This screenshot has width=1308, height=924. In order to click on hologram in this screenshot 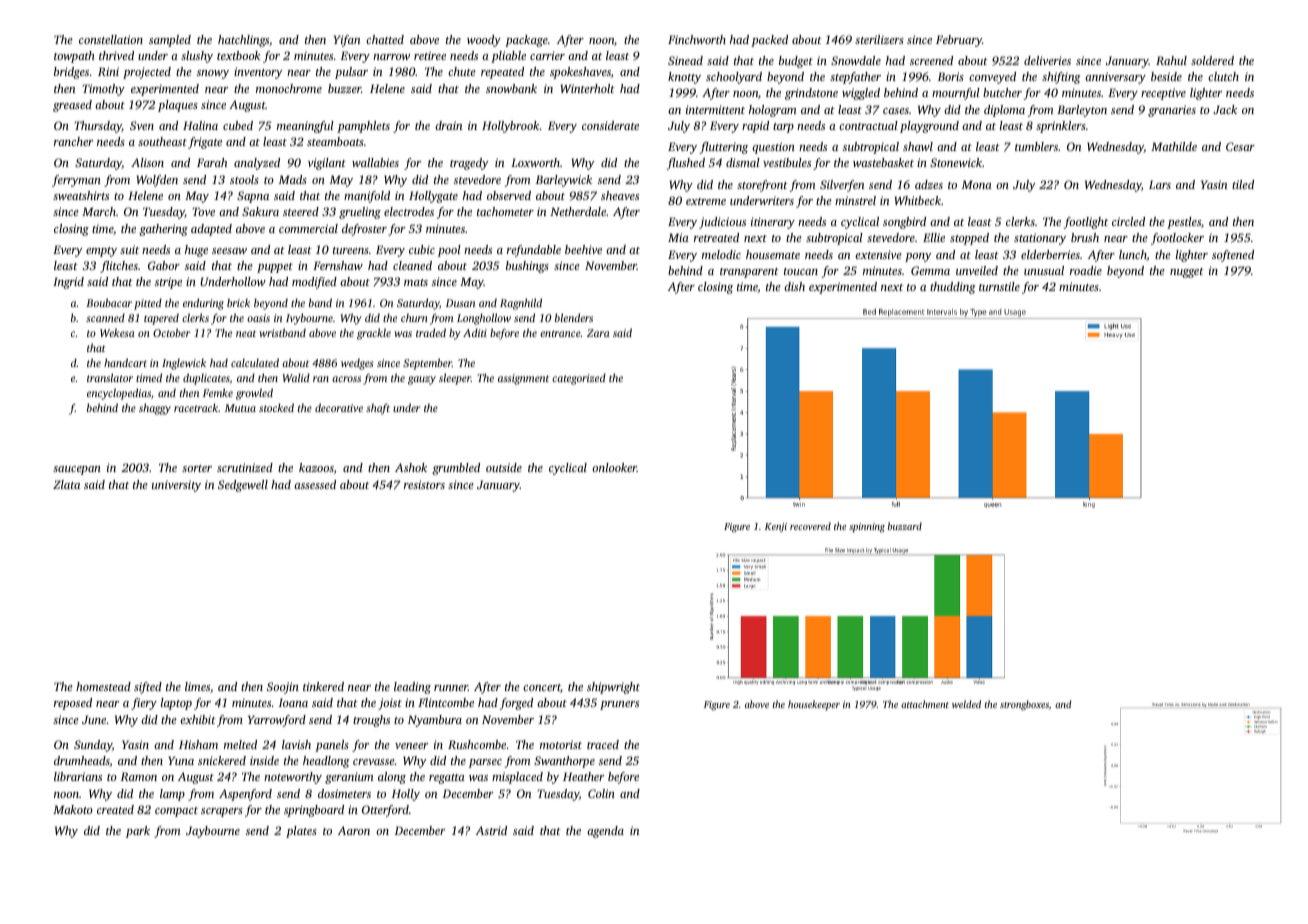, I will do `click(772, 111)`.
